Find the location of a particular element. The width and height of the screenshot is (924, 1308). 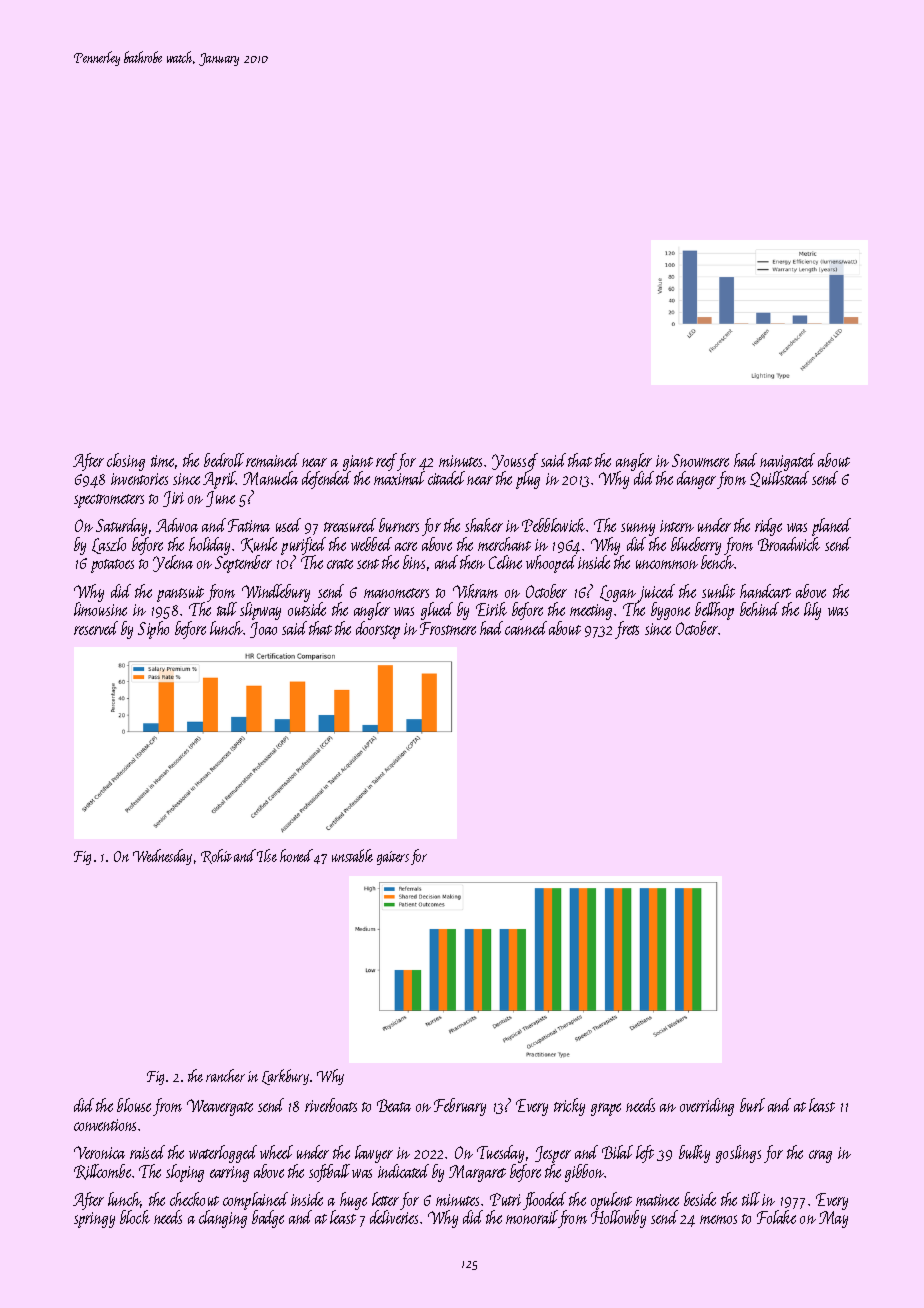

potatoes is located at coordinates (112, 566).
